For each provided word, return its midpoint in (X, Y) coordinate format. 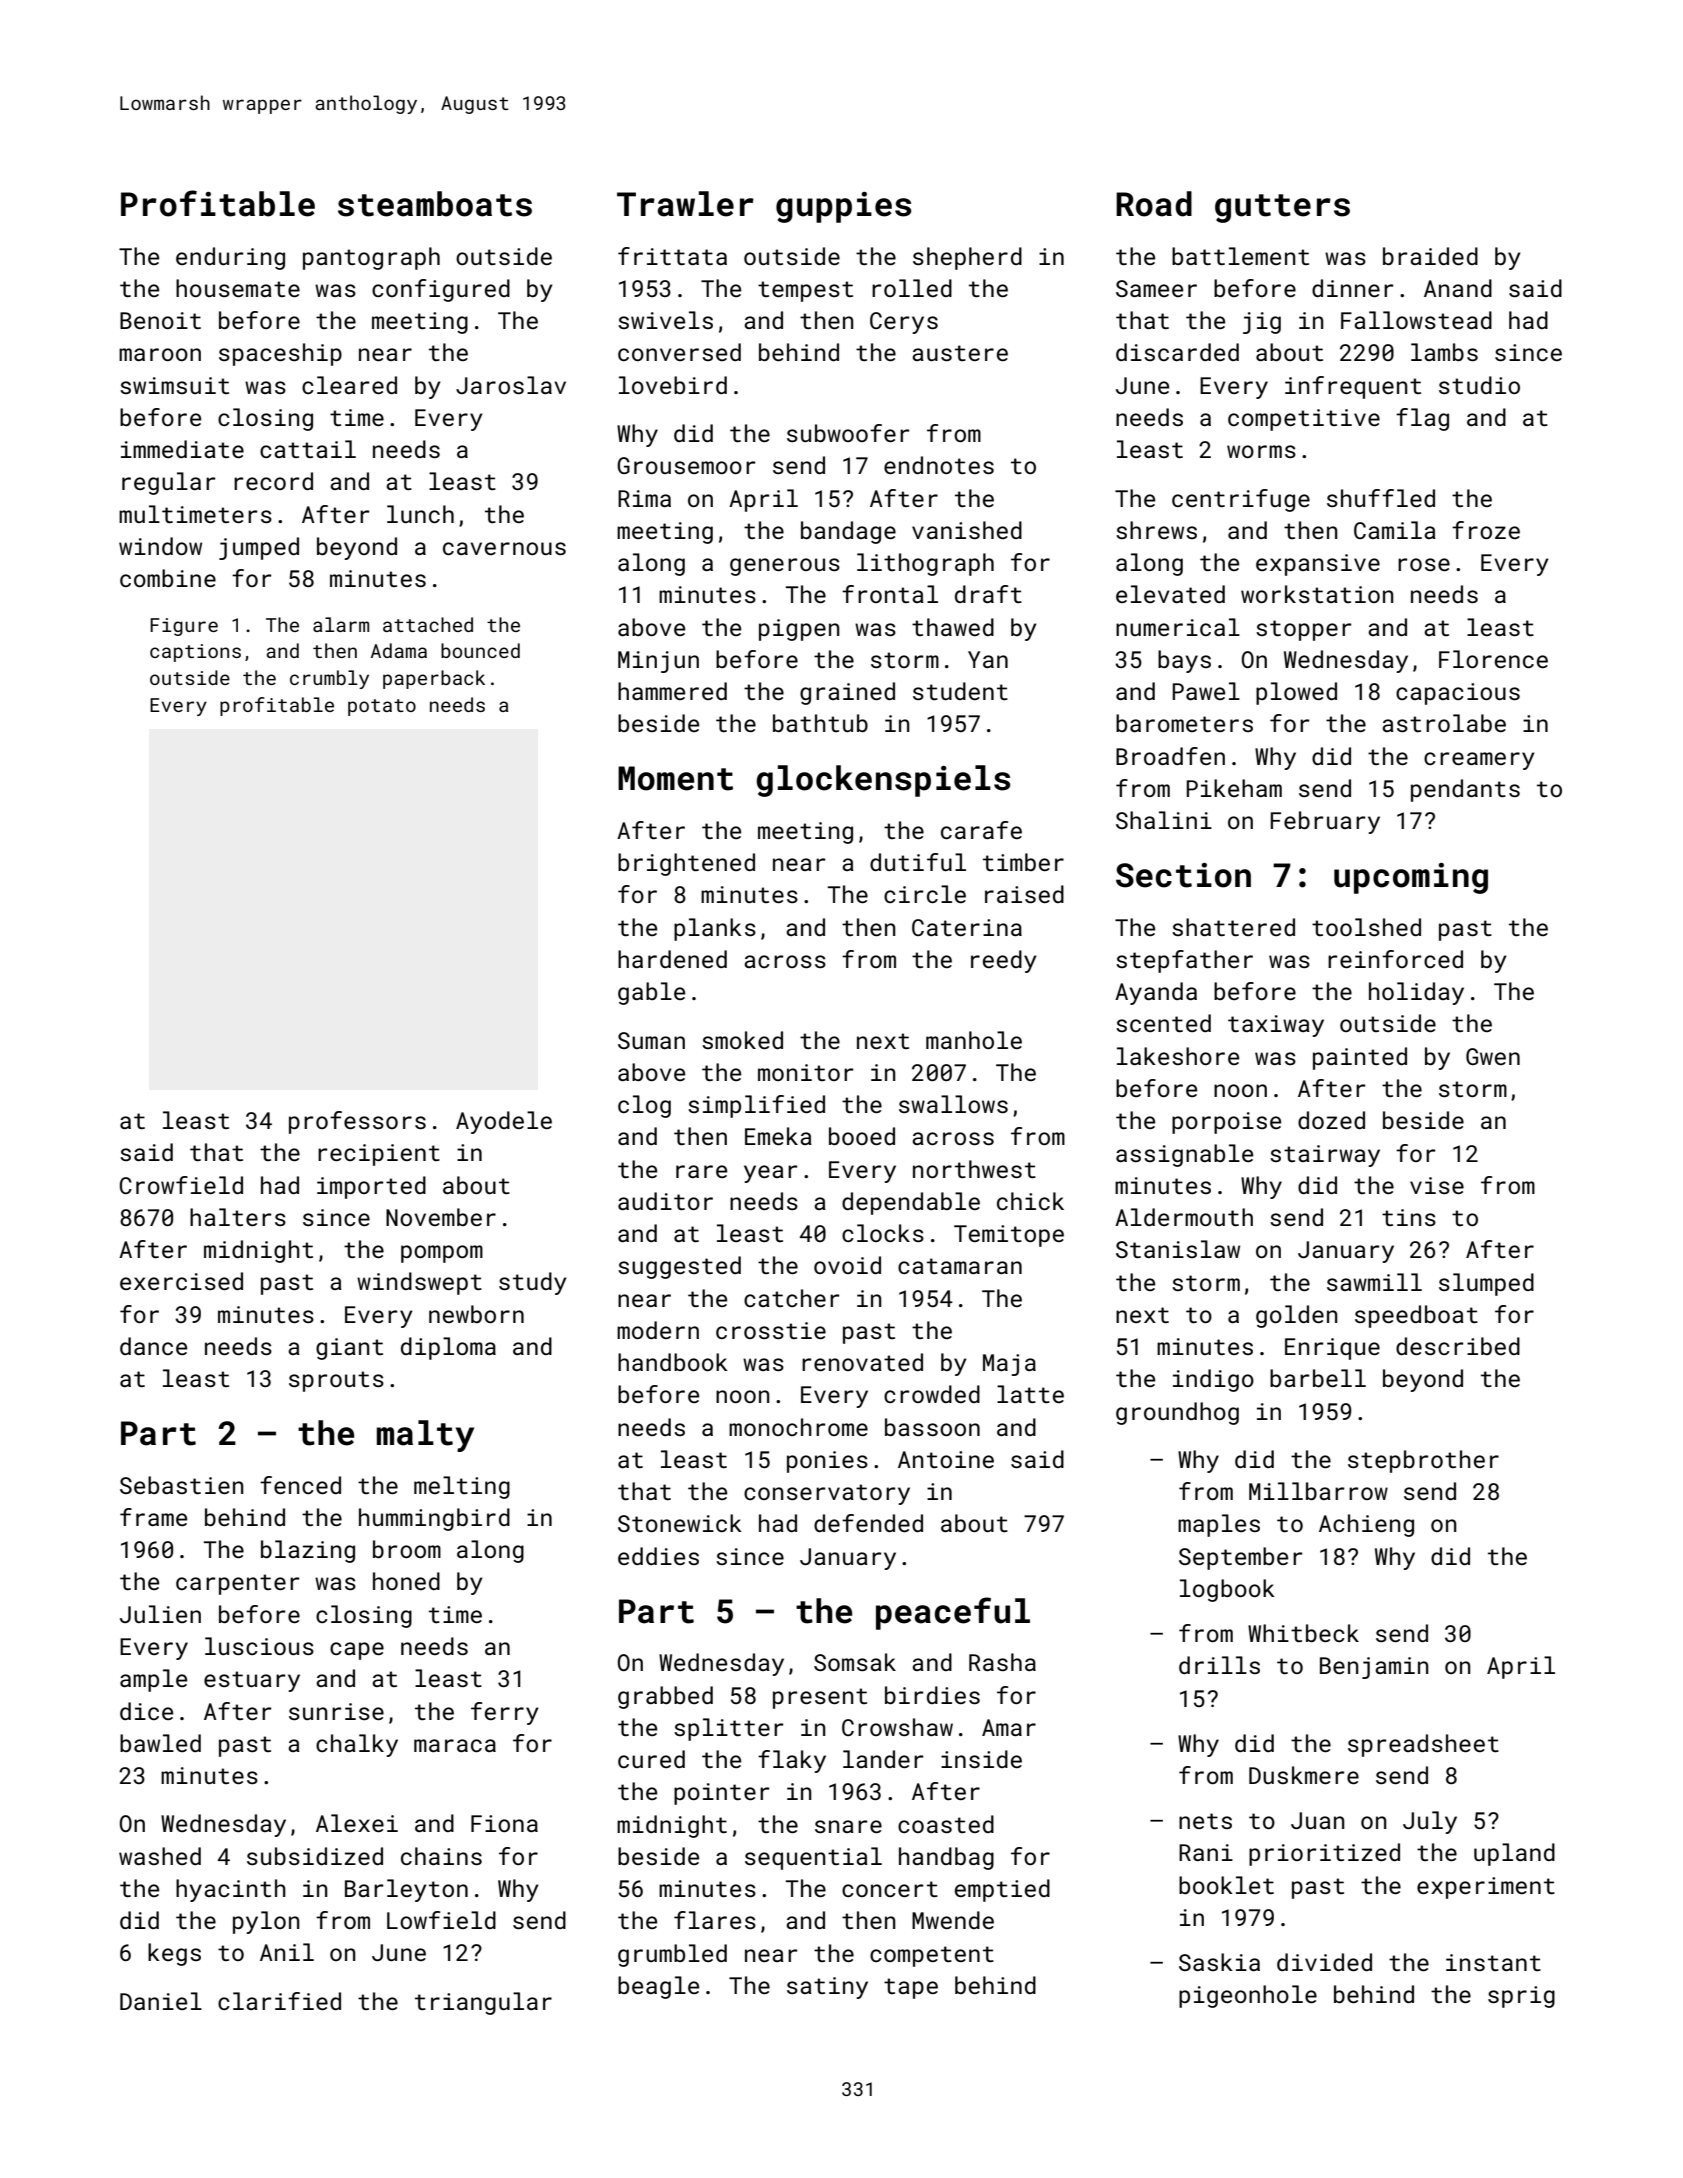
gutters (1282, 208)
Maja (1009, 1365)
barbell (1318, 1378)
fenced (300, 1485)
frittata (672, 256)
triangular (483, 2003)
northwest (974, 1169)
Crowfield (181, 1185)
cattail (308, 449)
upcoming (1411, 878)
